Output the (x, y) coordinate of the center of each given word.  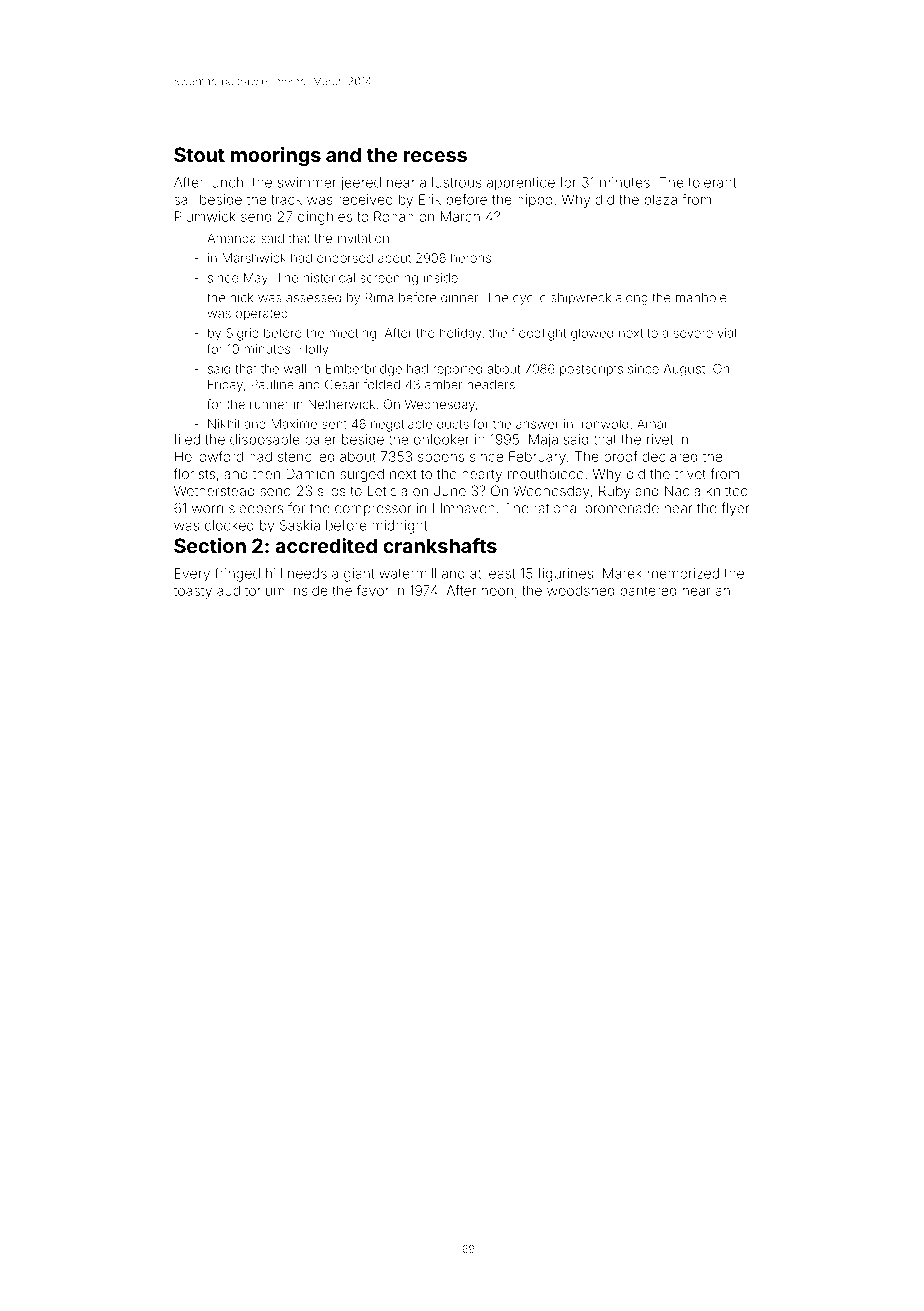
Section (210, 545)
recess (435, 156)
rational (556, 508)
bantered (648, 590)
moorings (276, 157)
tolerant (712, 182)
